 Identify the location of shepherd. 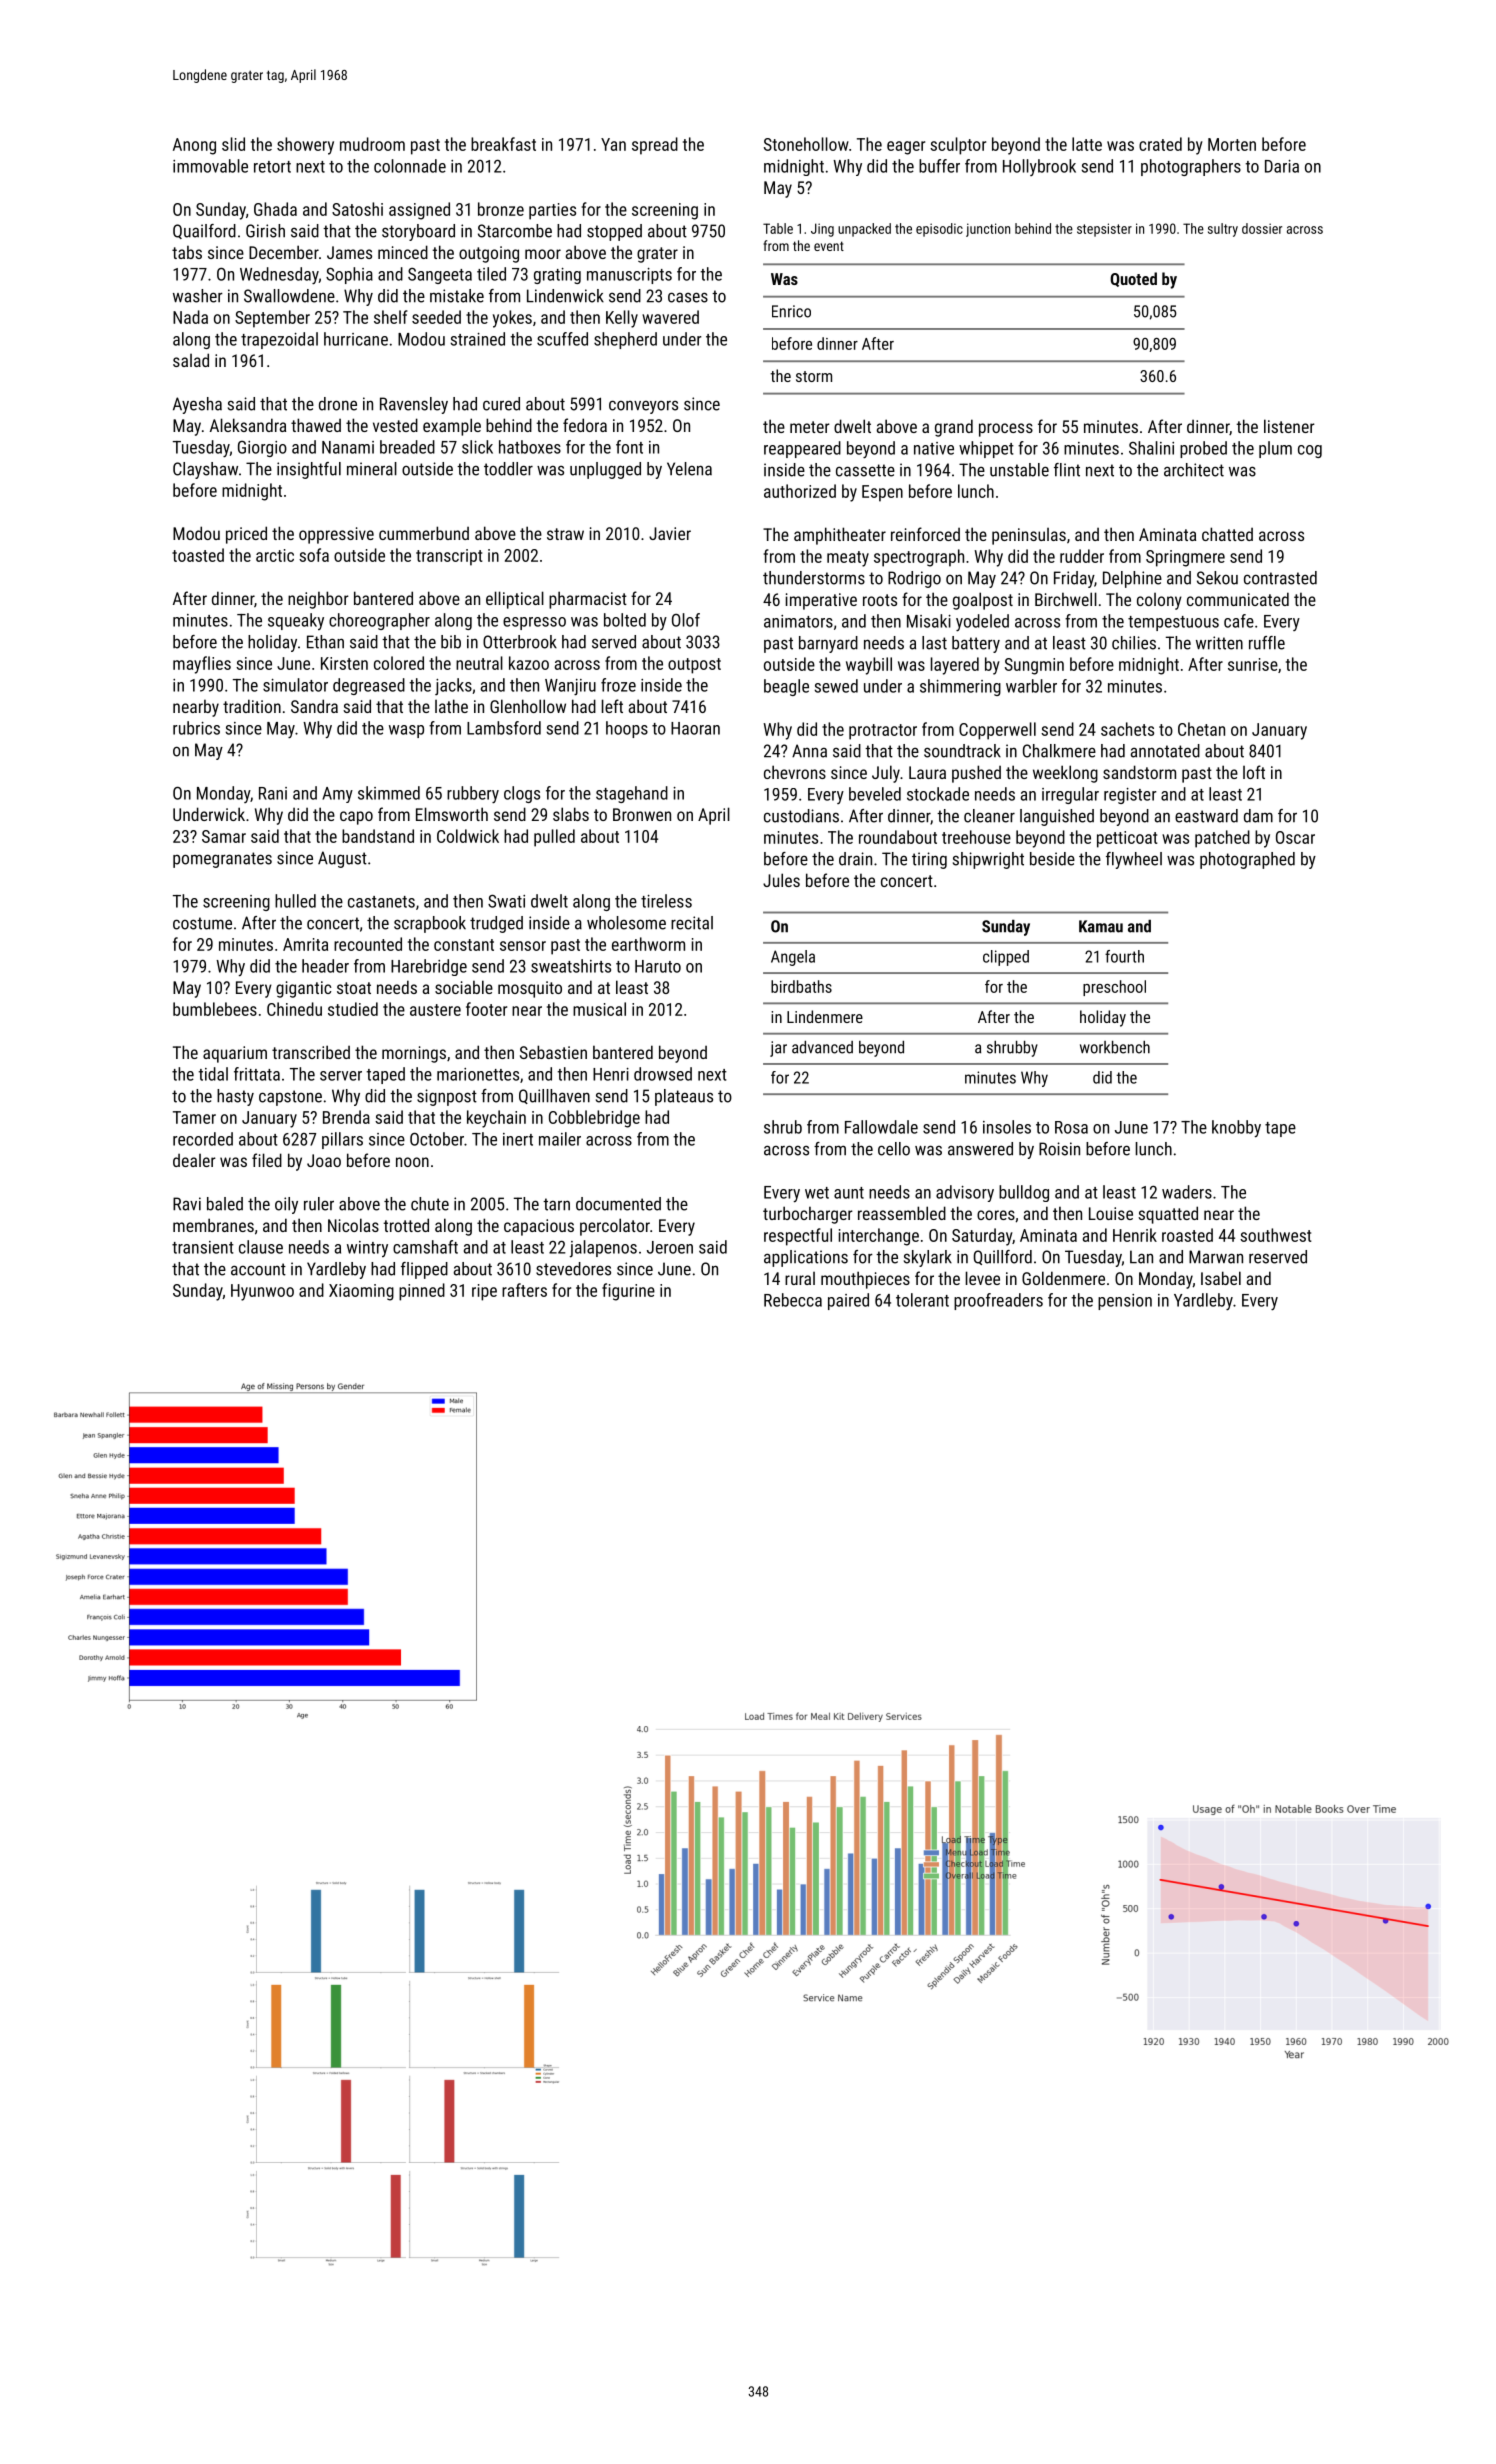
(625, 340).
